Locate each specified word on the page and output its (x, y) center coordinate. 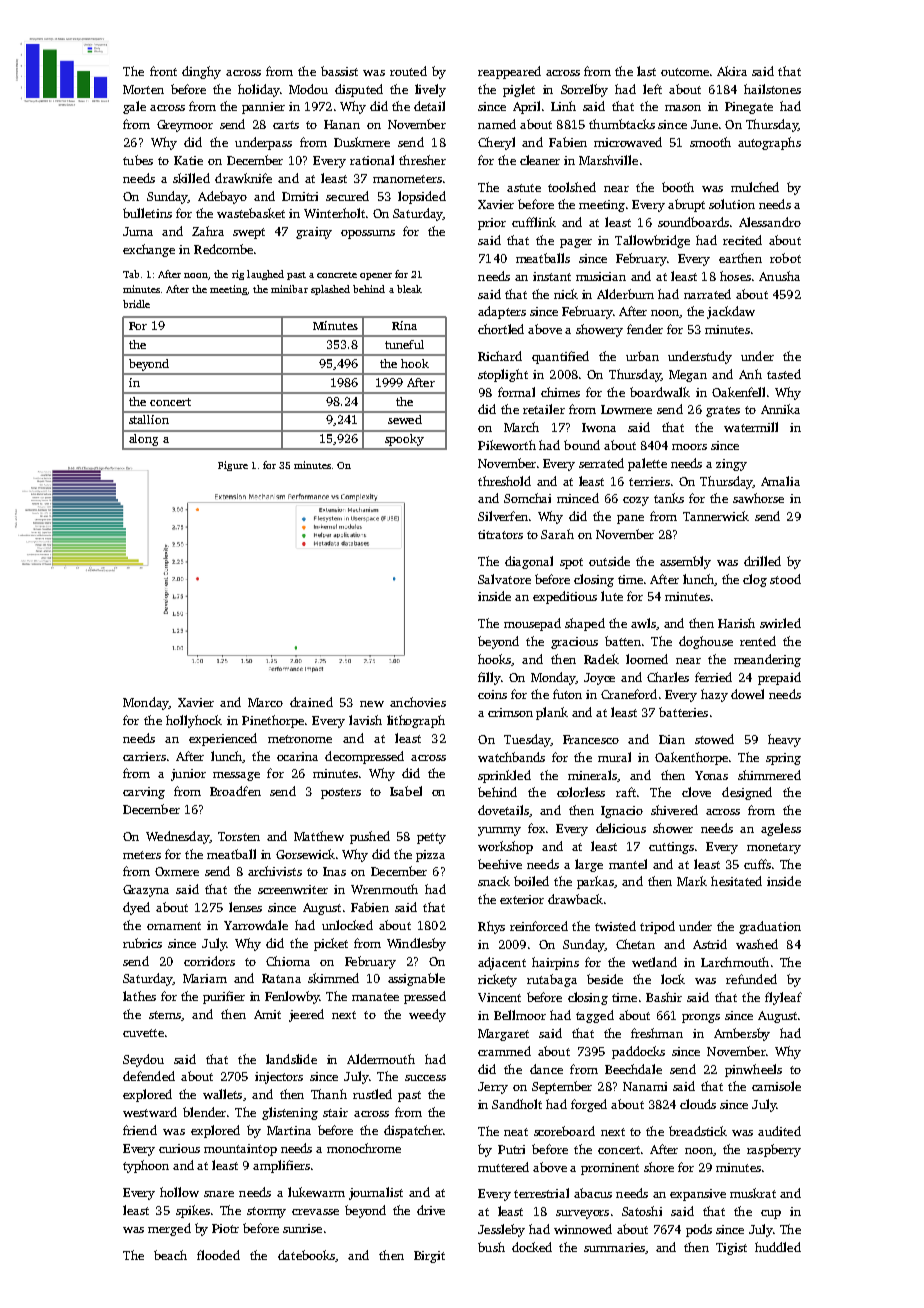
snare (219, 1194)
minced (578, 498)
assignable (416, 979)
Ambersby (742, 1034)
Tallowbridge (652, 241)
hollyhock (194, 721)
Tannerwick (716, 516)
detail (429, 106)
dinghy (201, 72)
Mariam (205, 978)
